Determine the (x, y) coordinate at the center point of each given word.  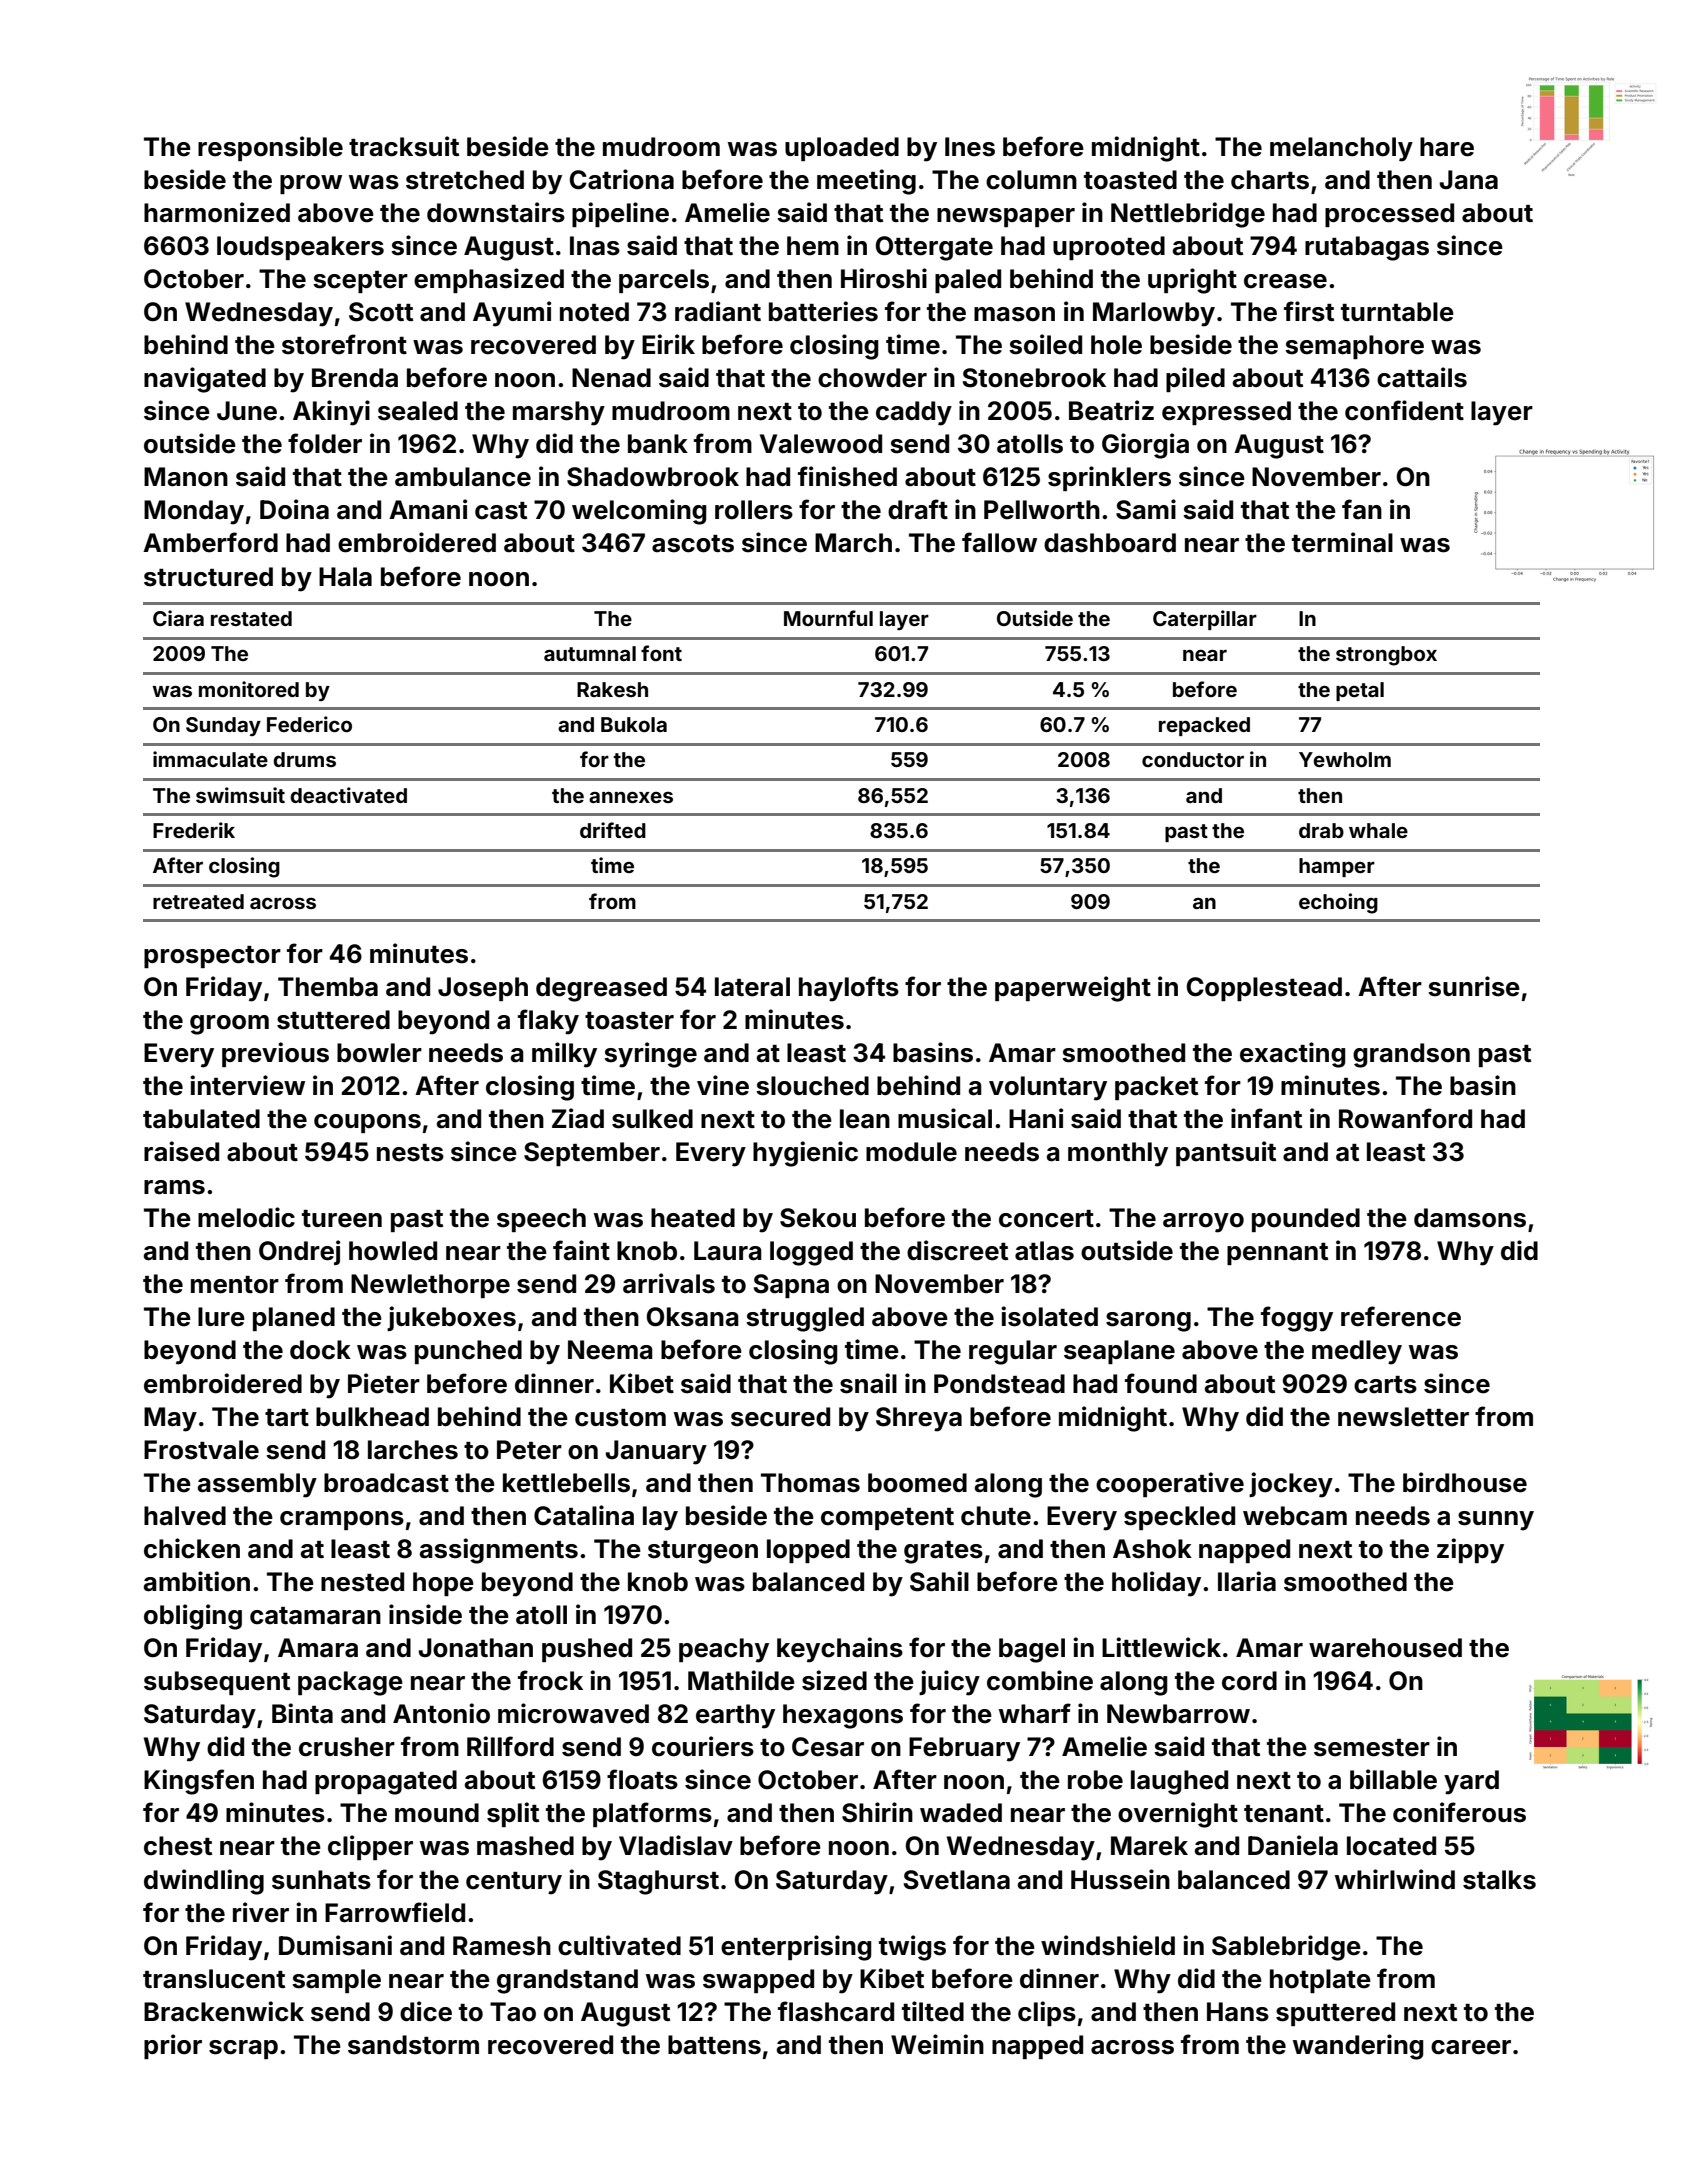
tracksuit (404, 146)
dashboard (1110, 543)
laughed (1179, 1782)
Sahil (939, 1581)
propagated (386, 1782)
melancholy (1341, 149)
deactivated (348, 795)
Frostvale (201, 1450)
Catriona (622, 179)
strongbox (1386, 656)
